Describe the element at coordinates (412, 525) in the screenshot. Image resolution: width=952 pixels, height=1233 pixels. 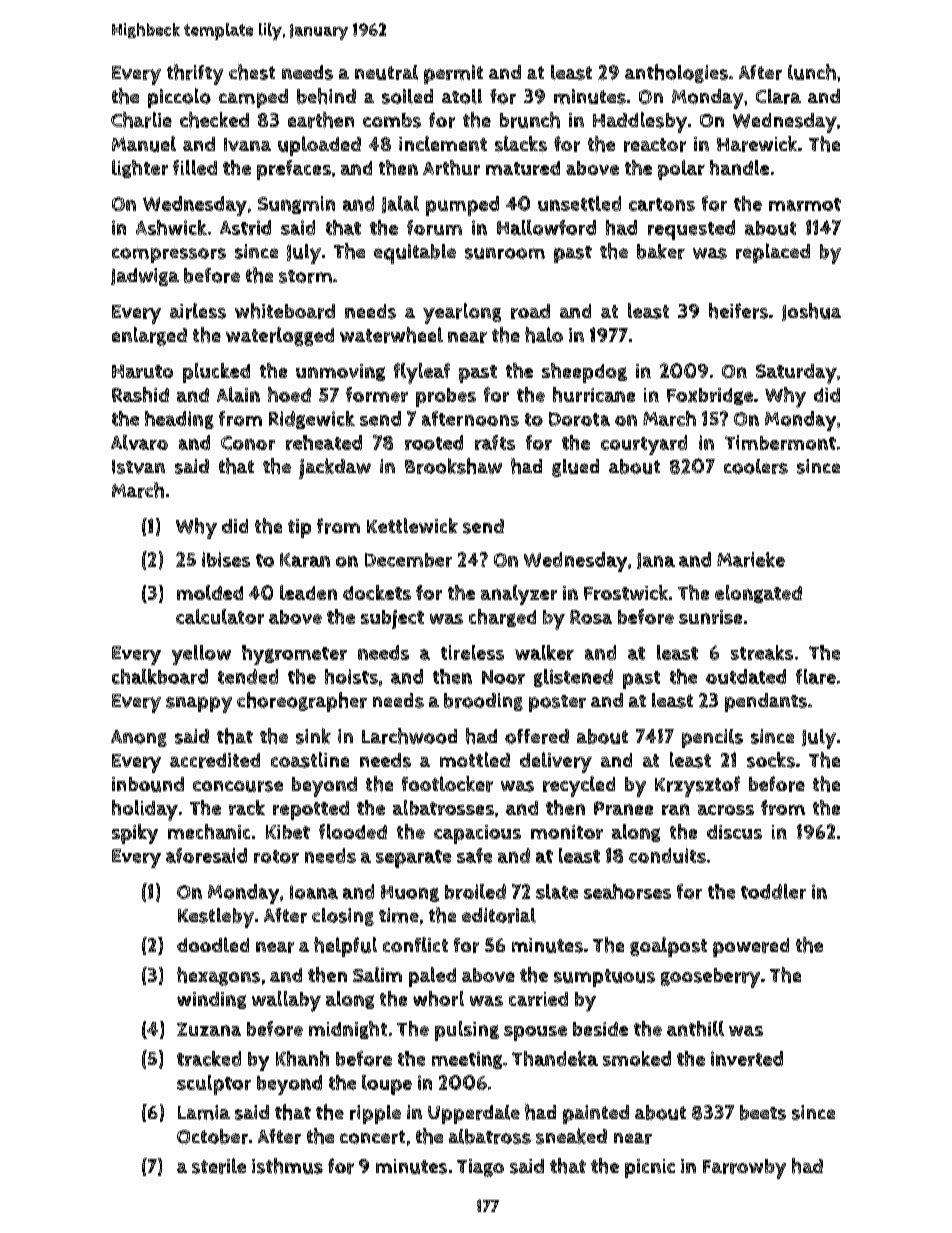
I see `Kettlewick` at that location.
